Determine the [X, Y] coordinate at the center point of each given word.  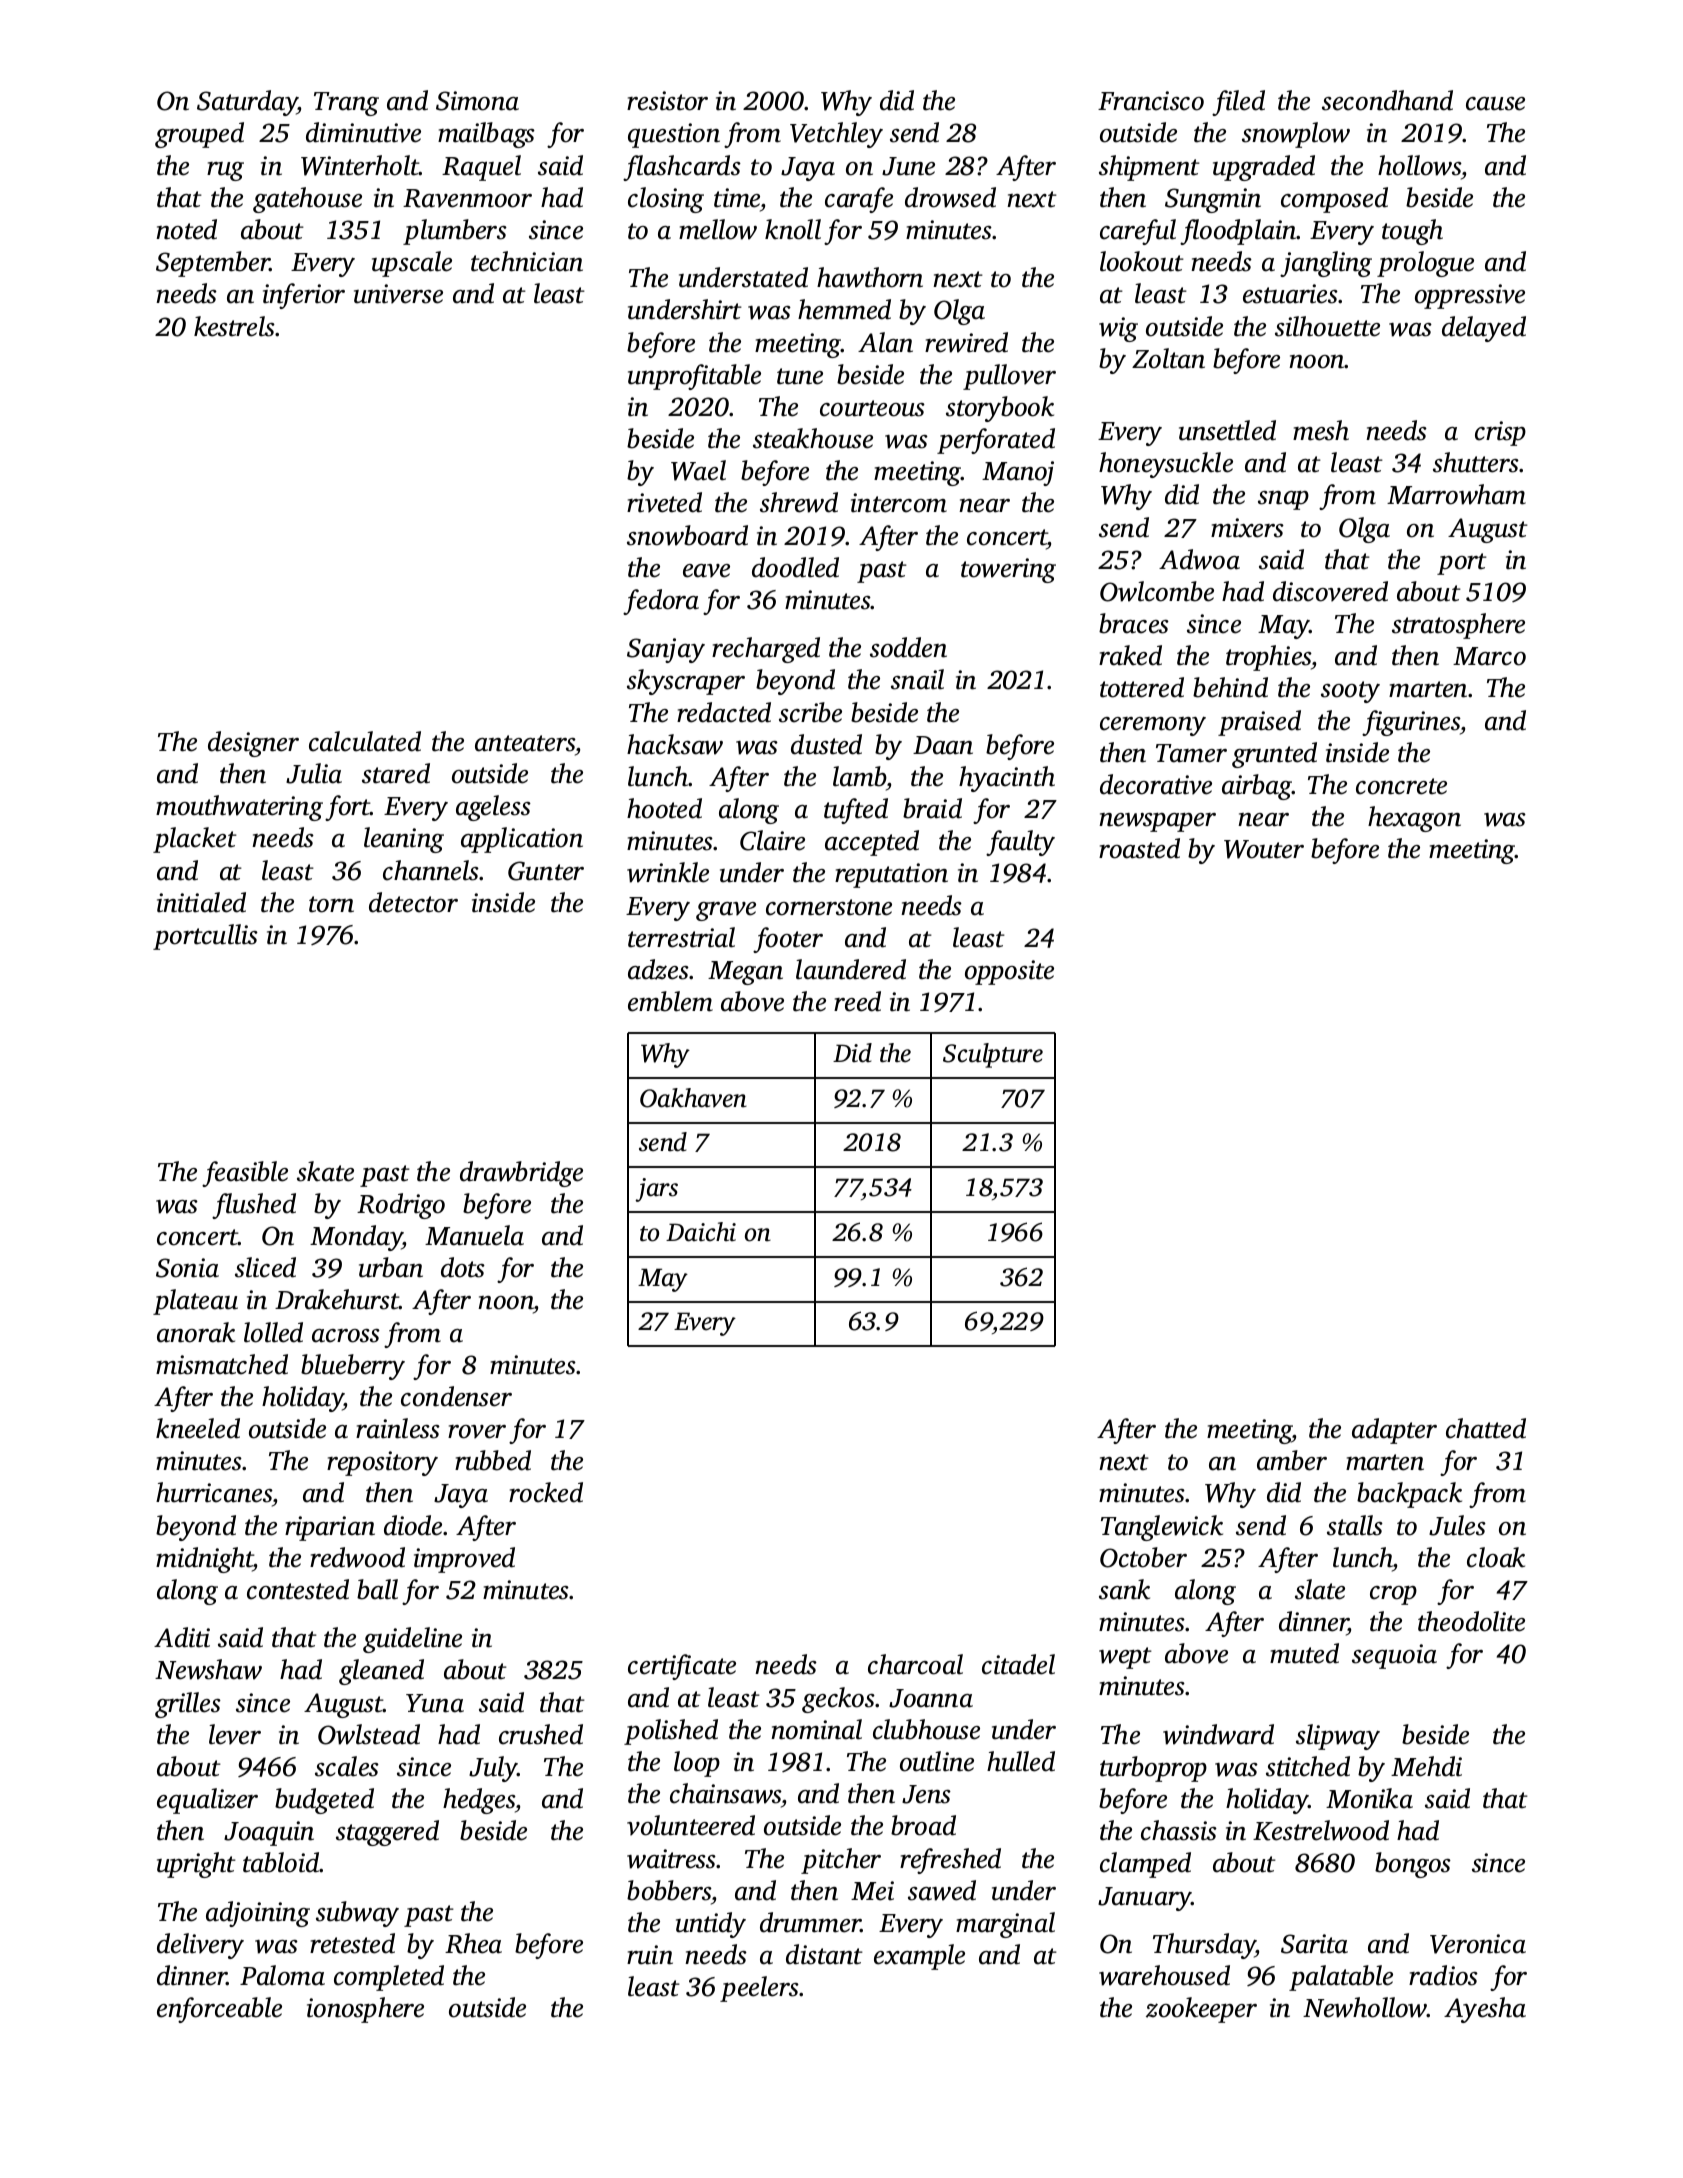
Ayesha [1485, 2010]
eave [706, 571]
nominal [816, 1729]
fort [348, 808]
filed [1238, 103]
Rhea [473, 1943]
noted [186, 229]
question [674, 135]
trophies [1269, 658]
